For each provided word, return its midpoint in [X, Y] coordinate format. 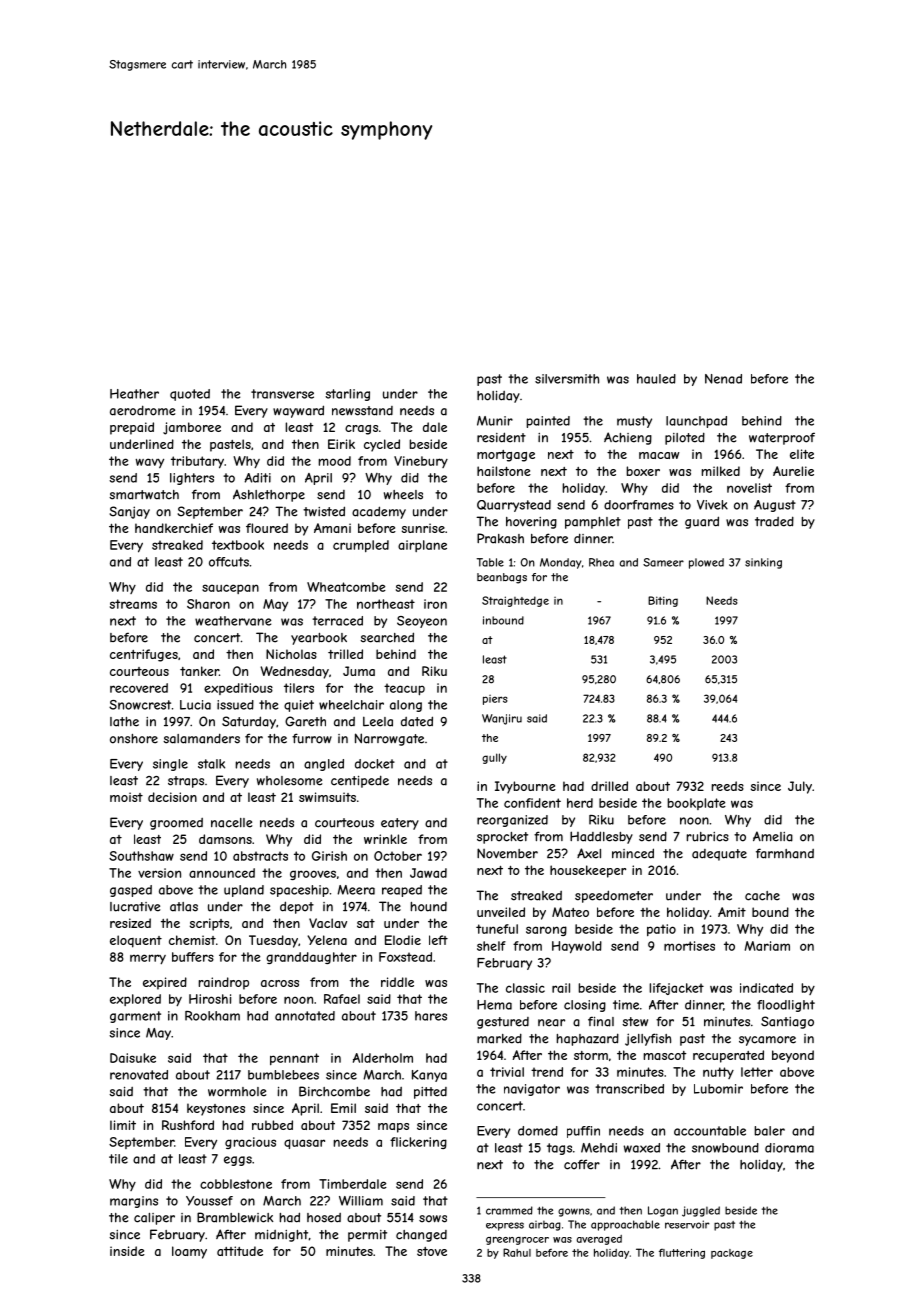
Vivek [712, 505]
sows [433, 1219]
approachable [625, 1225]
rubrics [707, 837]
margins [134, 1202]
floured [267, 528]
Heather [134, 394]
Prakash [500, 538]
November [507, 853]
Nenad [723, 379]
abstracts [260, 856]
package [732, 1254]
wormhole [237, 1092]
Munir [495, 421]
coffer [582, 1164]
